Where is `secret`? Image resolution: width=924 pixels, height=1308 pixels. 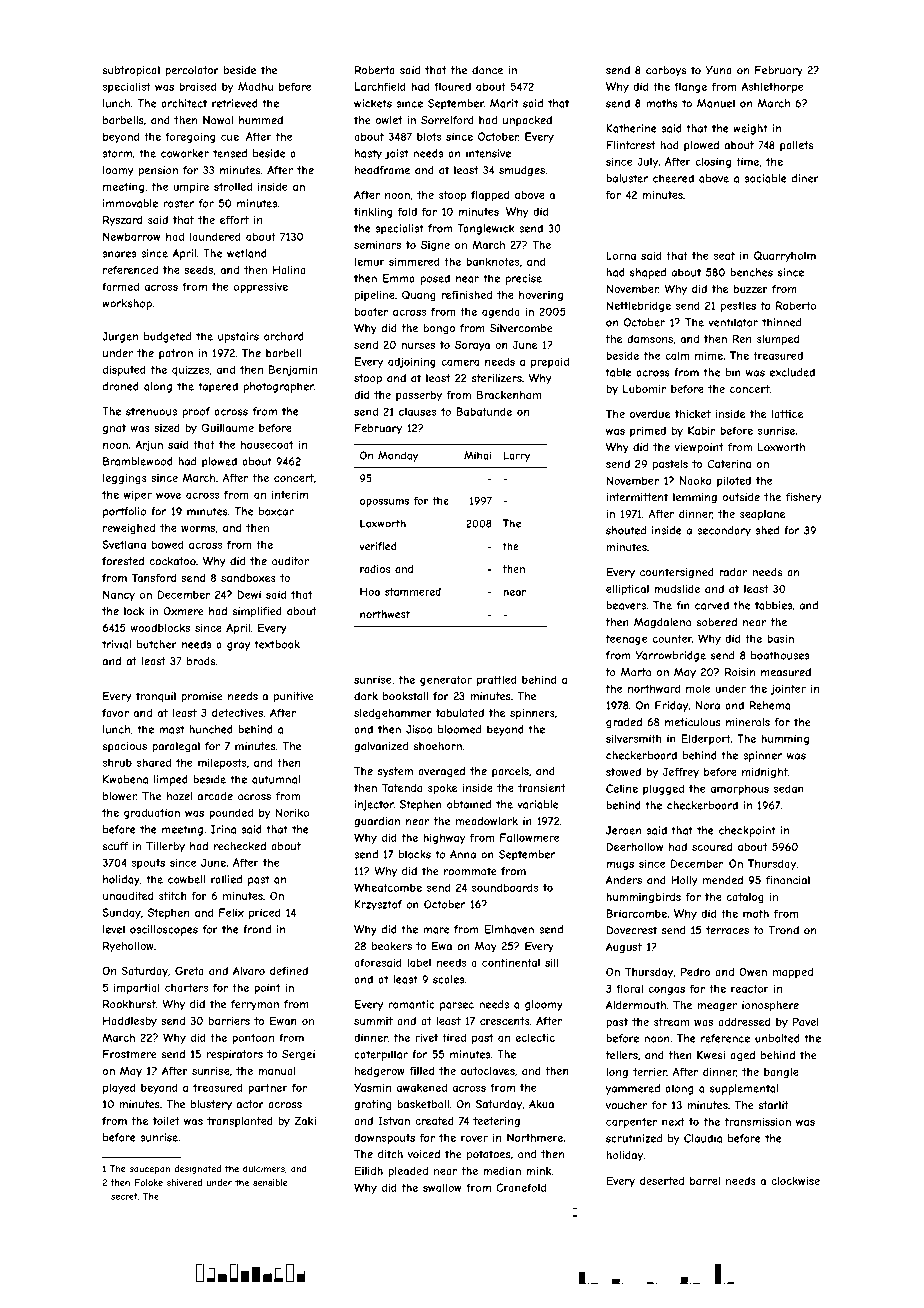
secret is located at coordinates (124, 1196).
